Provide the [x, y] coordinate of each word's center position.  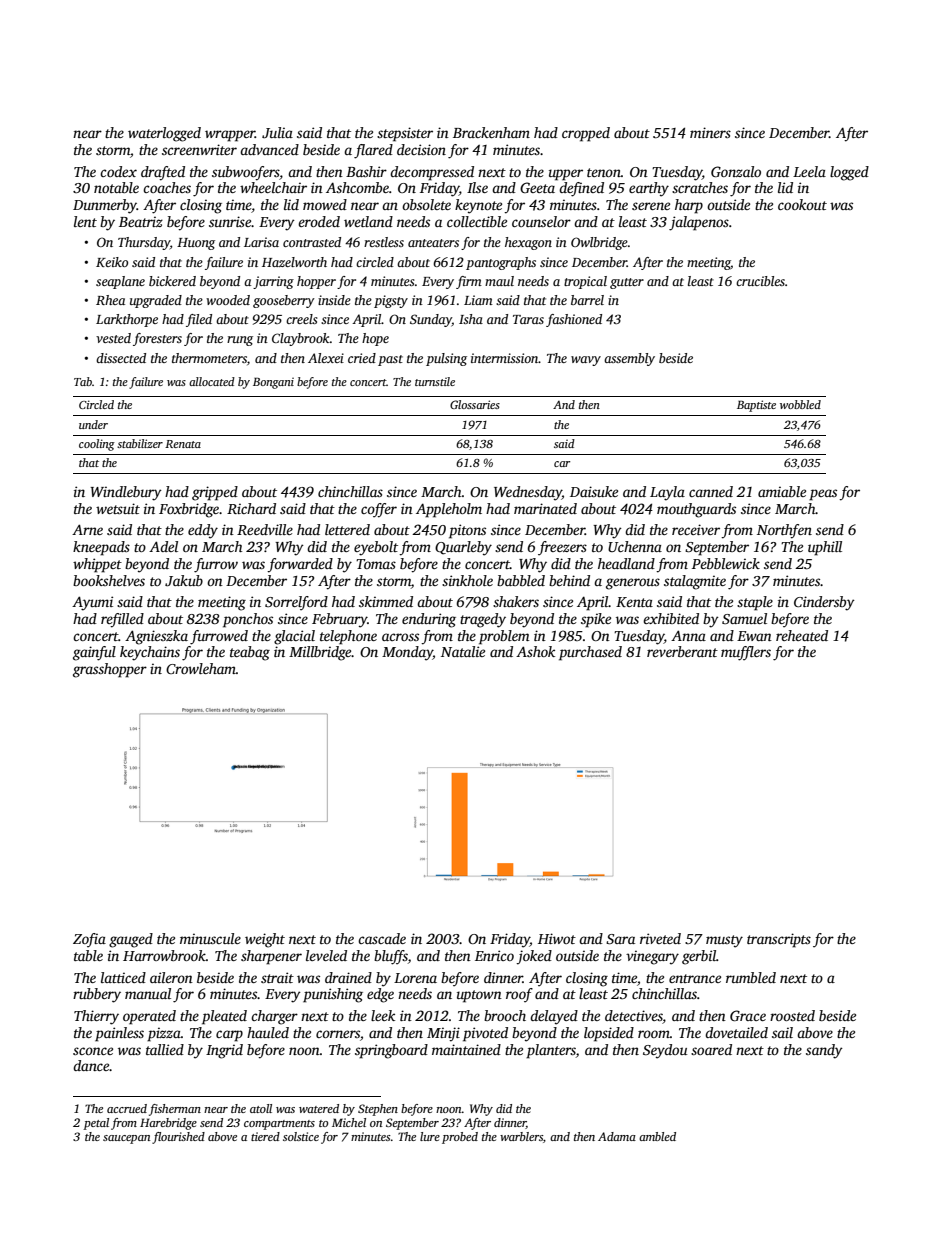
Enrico [494, 955]
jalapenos [699, 223]
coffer [379, 510]
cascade [382, 938]
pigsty [391, 301]
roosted [792, 1015]
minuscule [210, 938]
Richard [251, 508]
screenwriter [199, 149]
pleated [224, 1017]
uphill [825, 548]
